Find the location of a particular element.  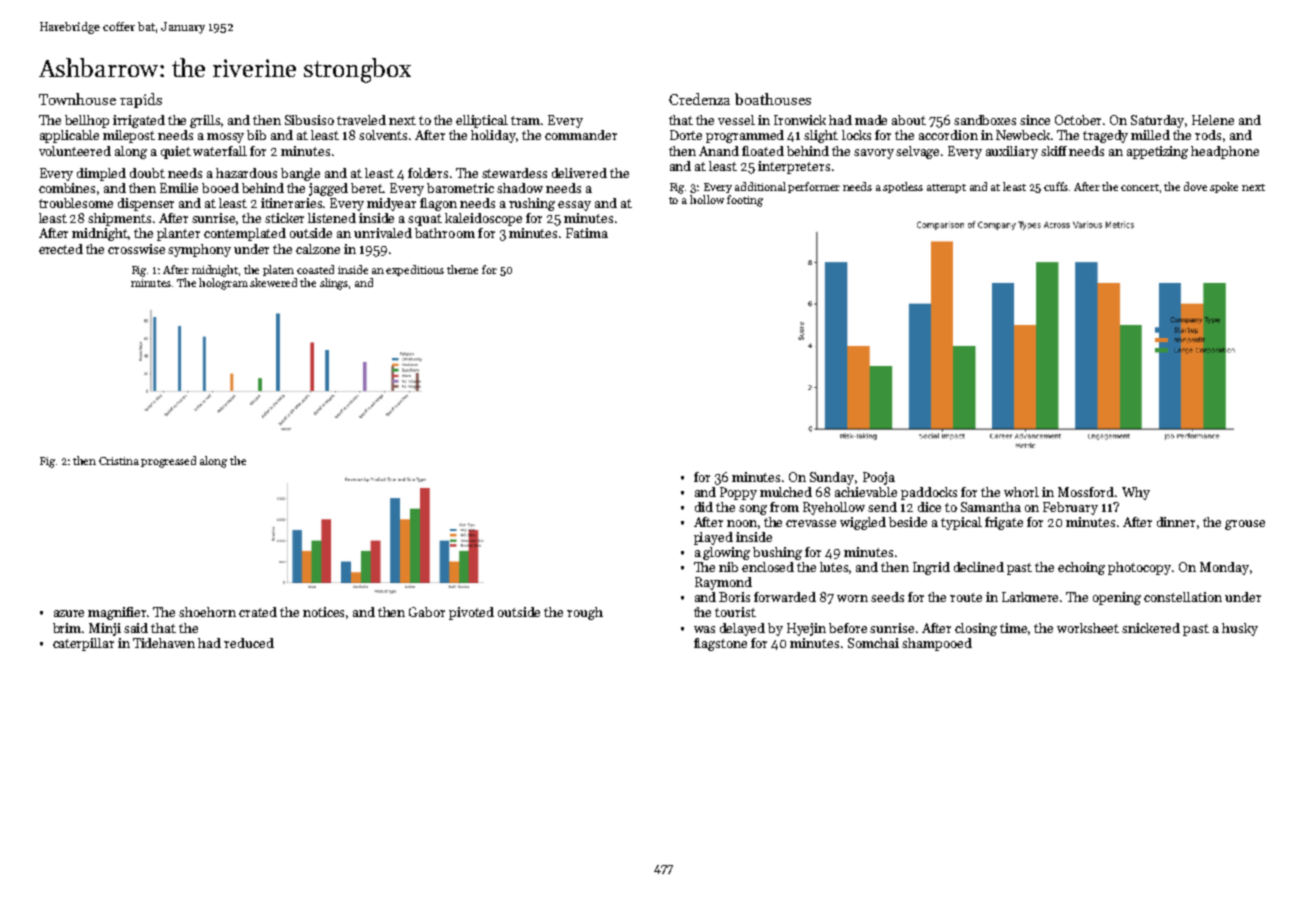

itineraries is located at coordinates (292, 203).
